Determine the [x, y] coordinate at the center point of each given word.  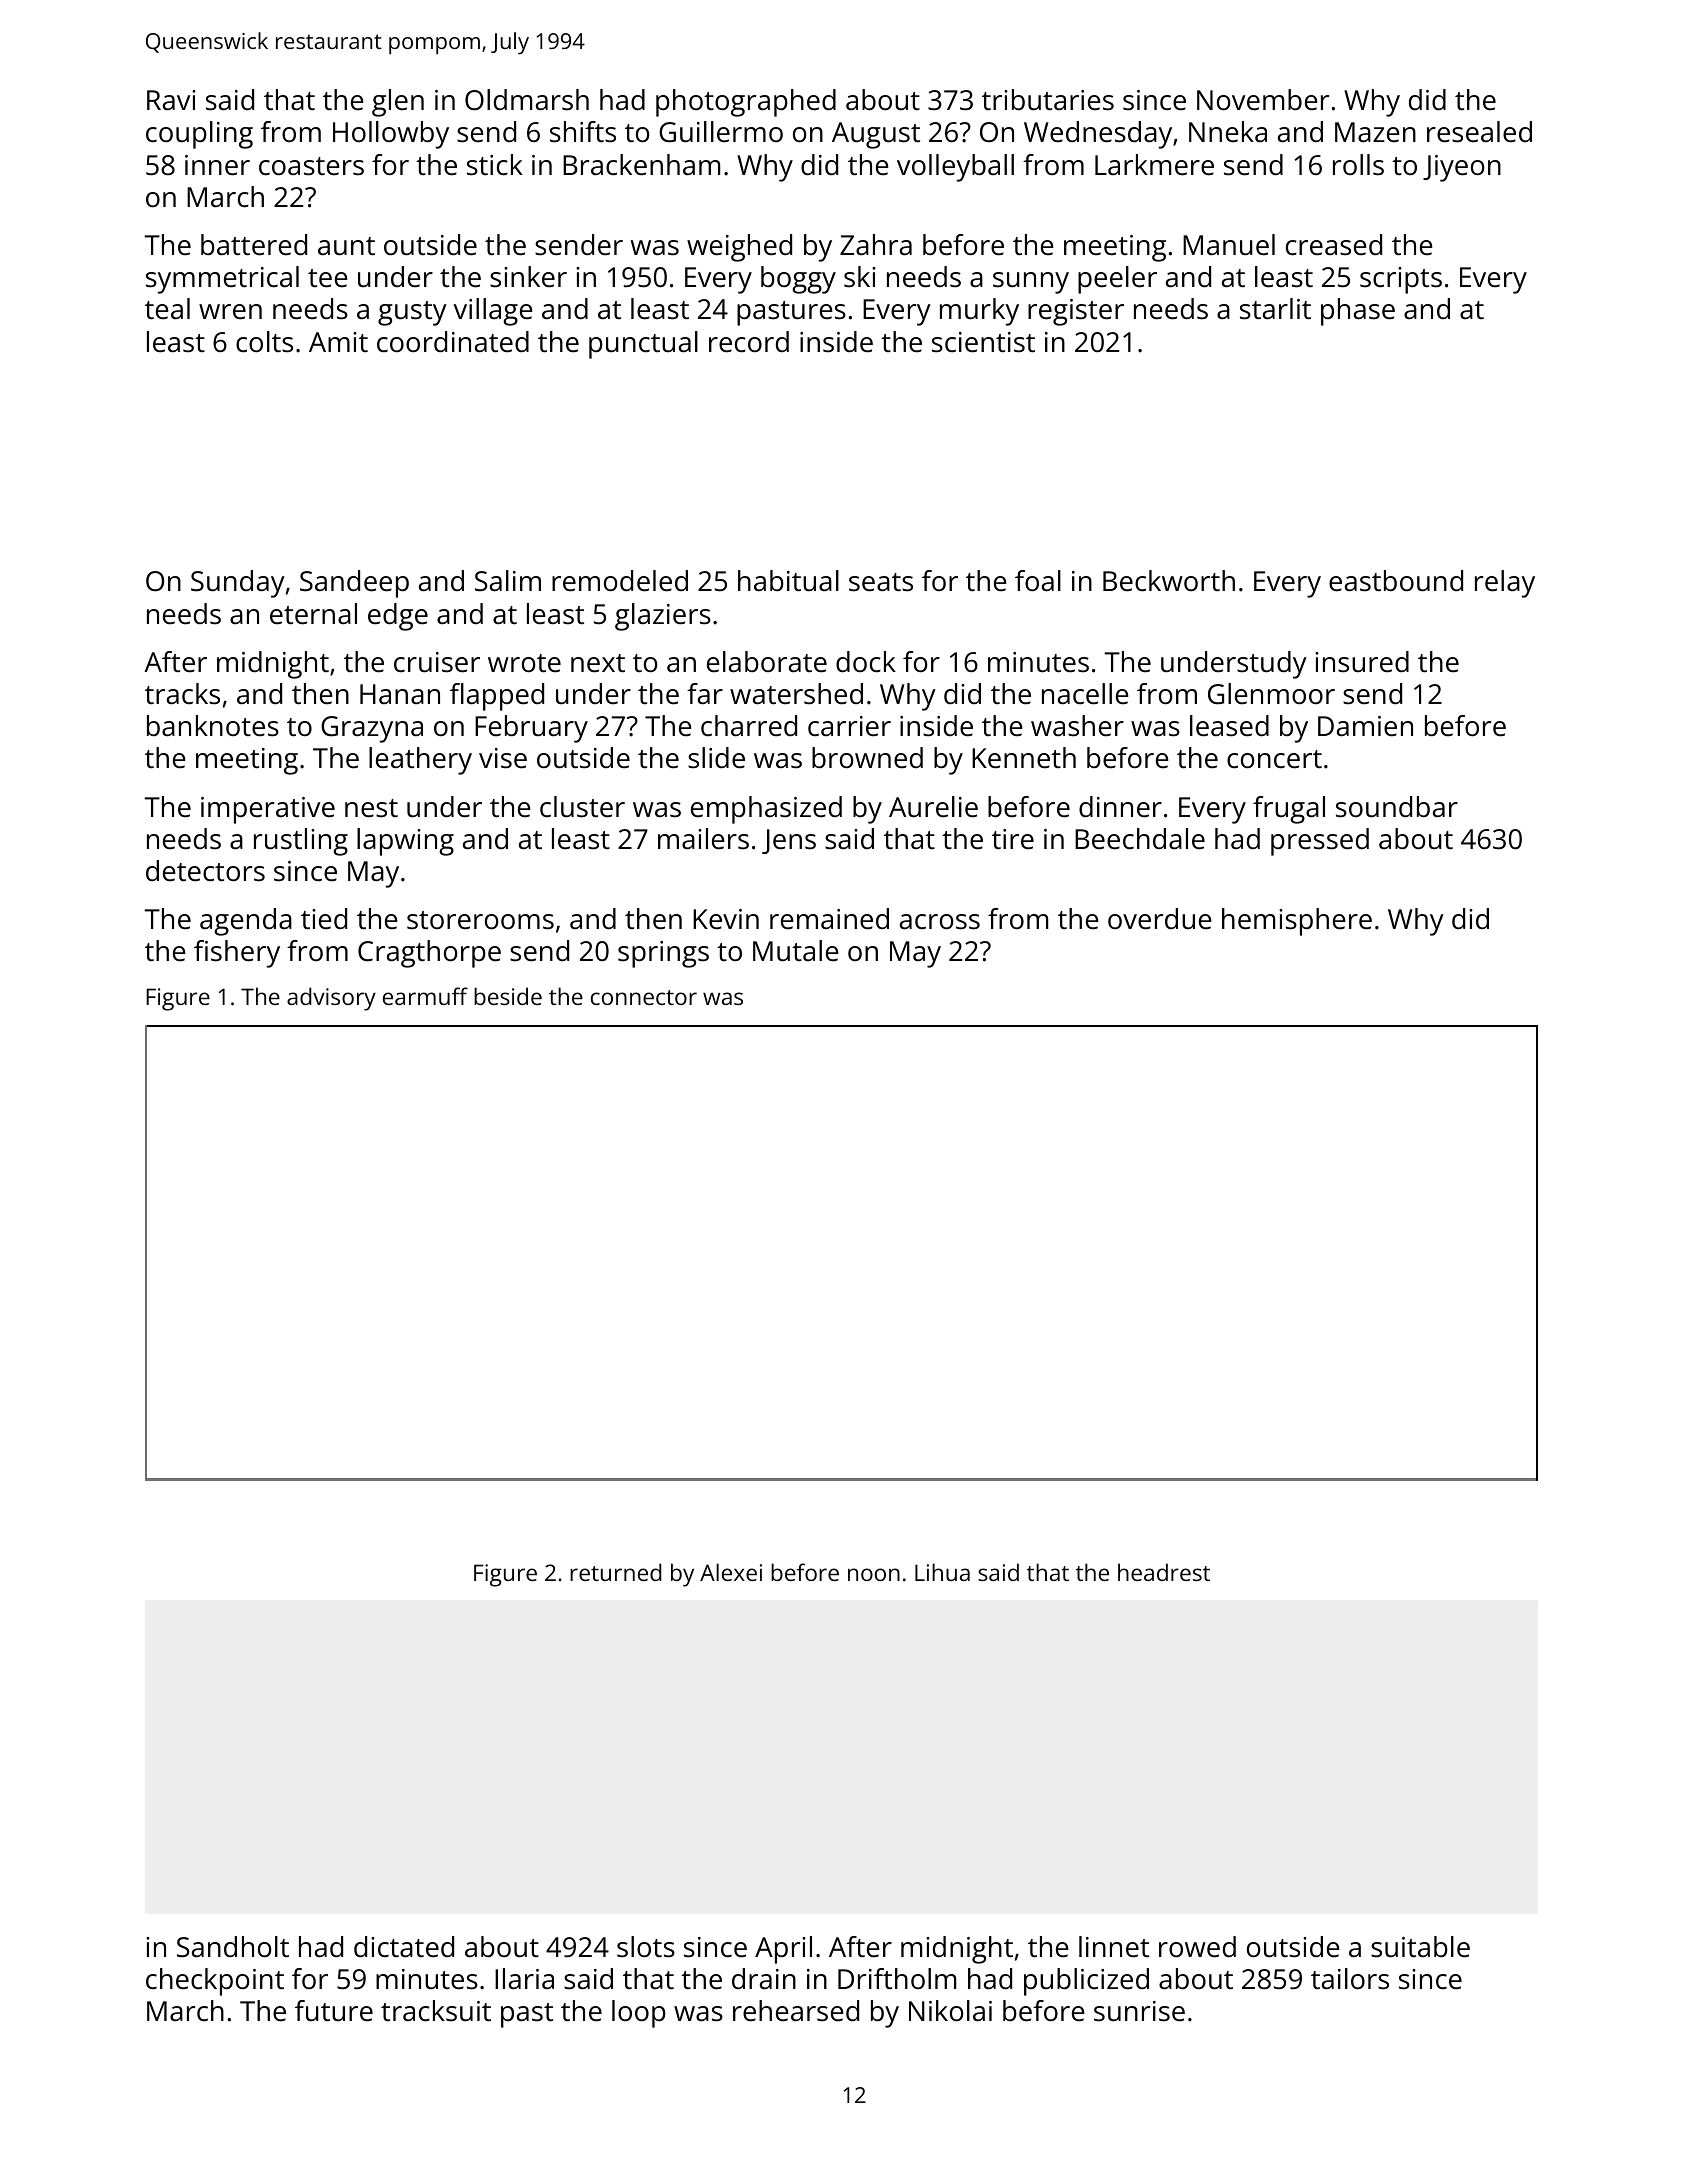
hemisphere [1297, 922]
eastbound [1396, 581]
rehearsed [796, 2011]
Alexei [731, 1572]
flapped [497, 697]
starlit [1275, 309]
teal [167, 309]
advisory [331, 999]
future [334, 2011]
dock [866, 662]
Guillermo [721, 132]
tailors [1350, 1979]
